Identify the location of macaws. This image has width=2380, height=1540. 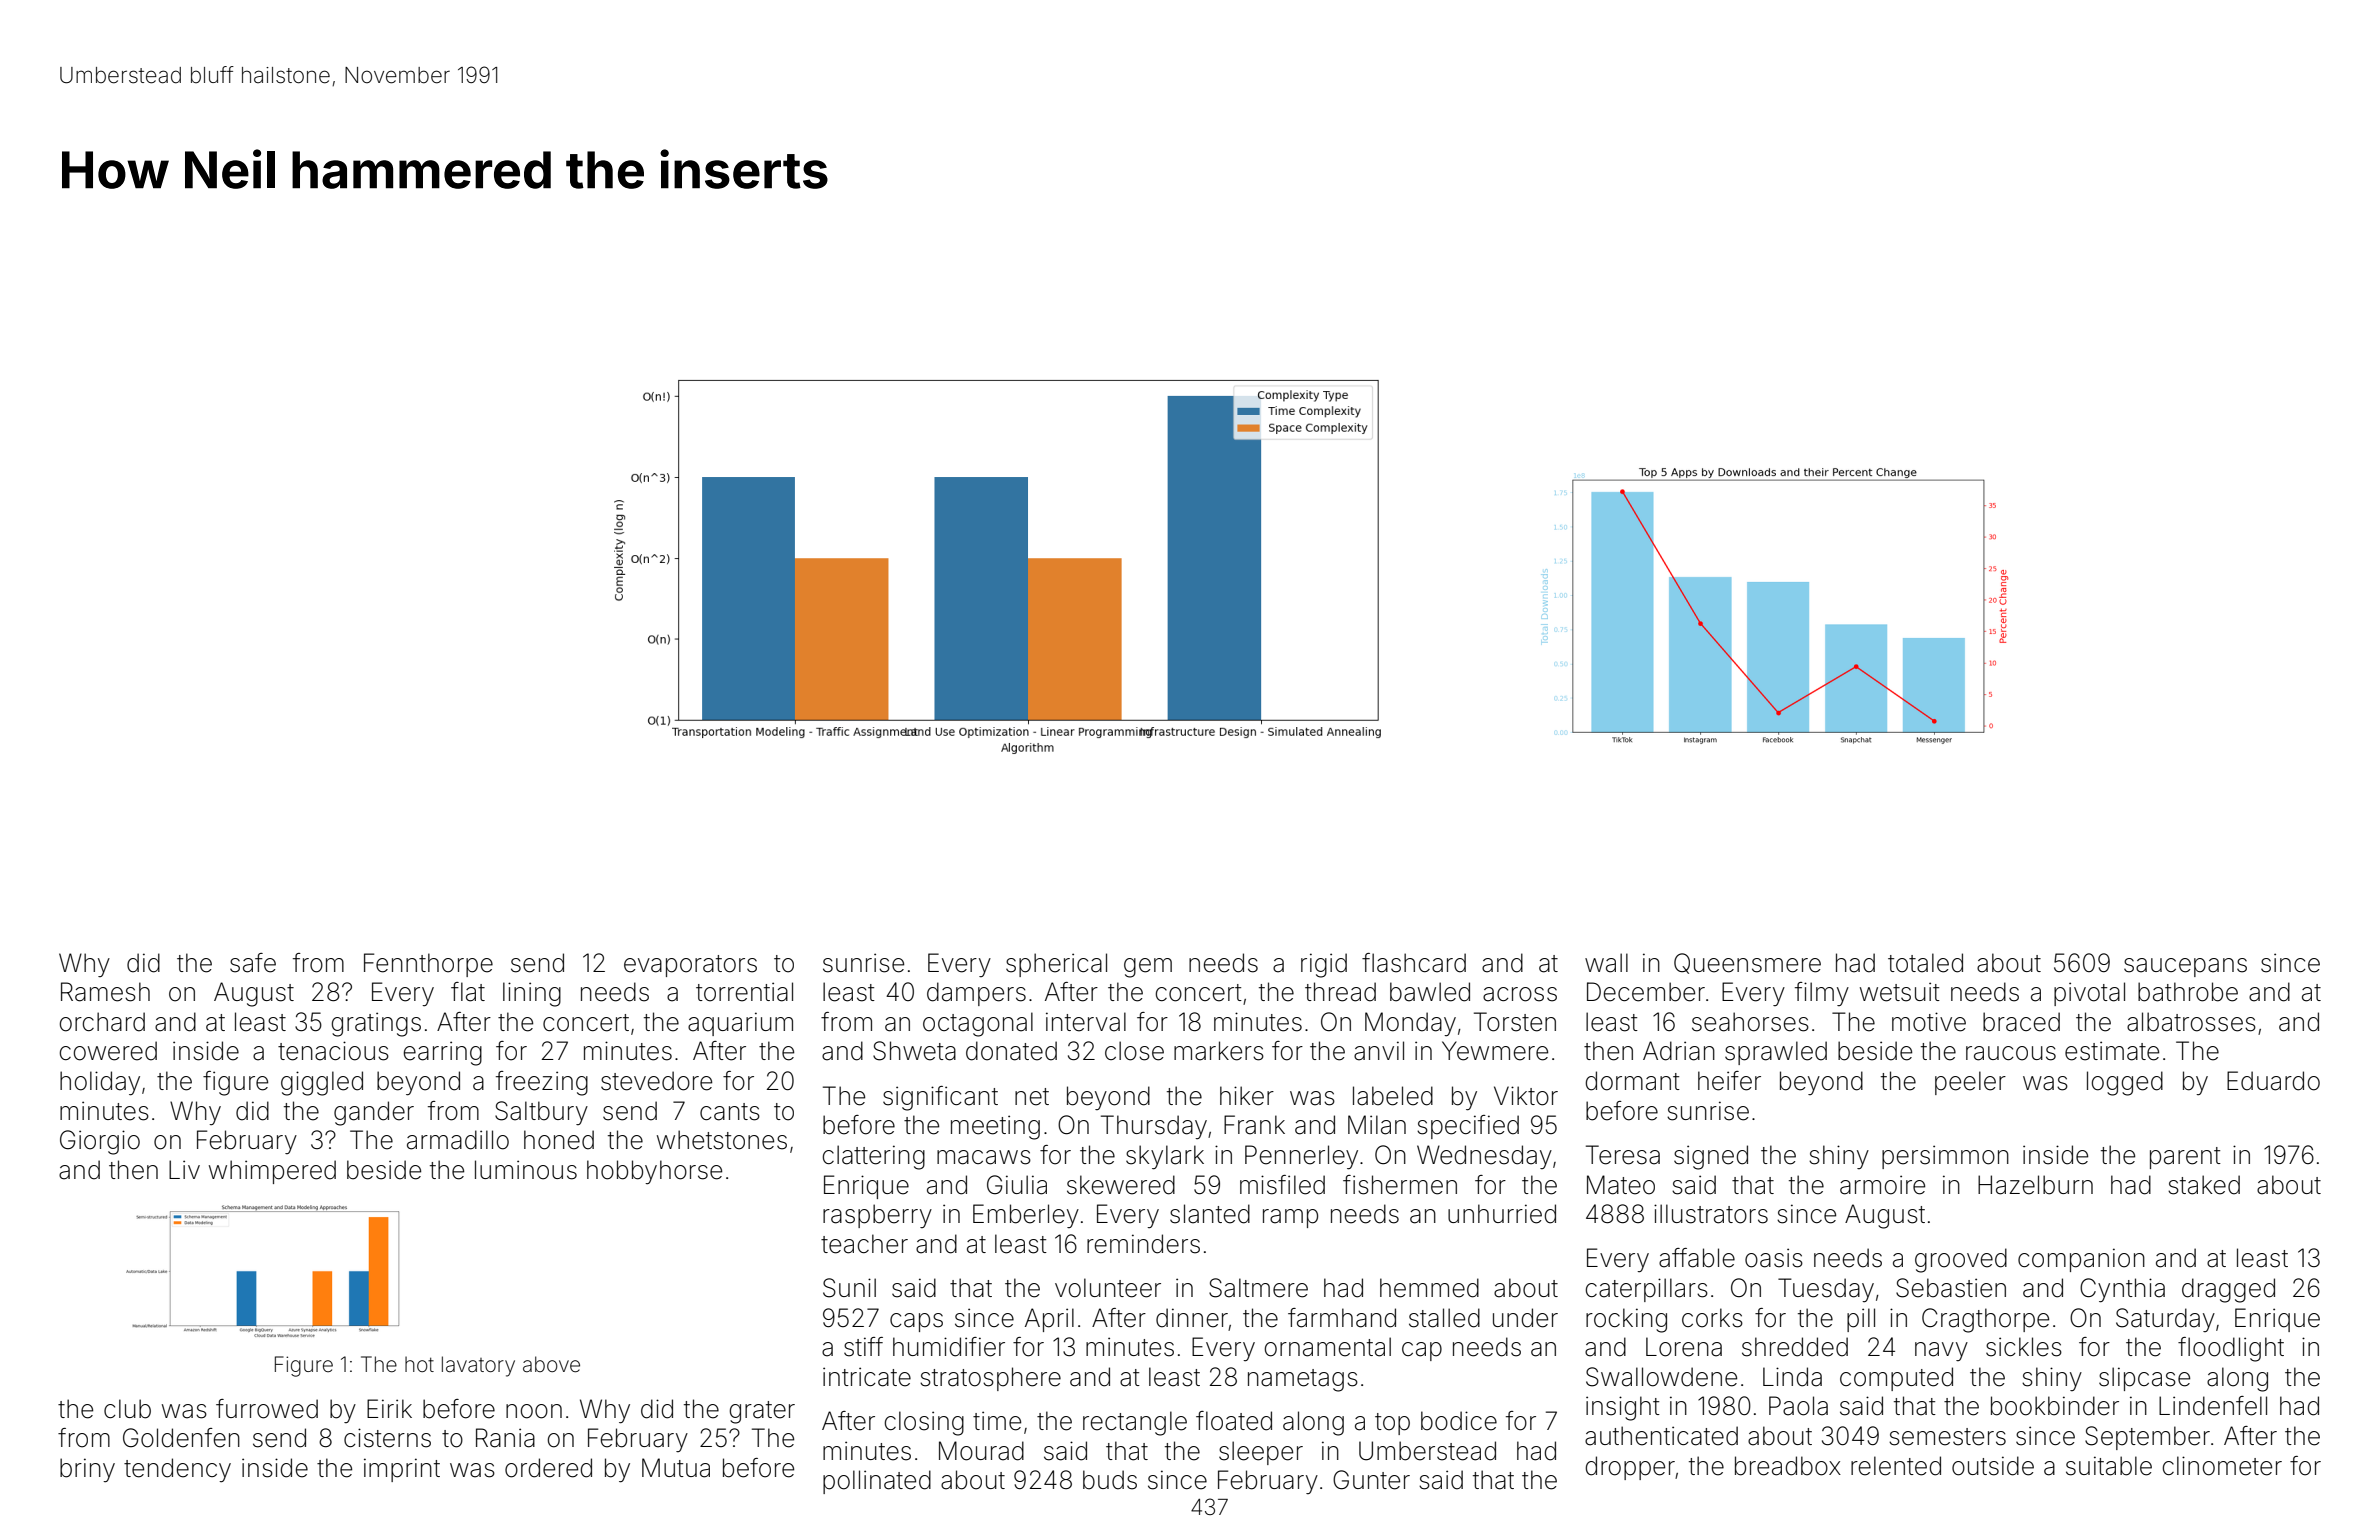
(984, 1157).
